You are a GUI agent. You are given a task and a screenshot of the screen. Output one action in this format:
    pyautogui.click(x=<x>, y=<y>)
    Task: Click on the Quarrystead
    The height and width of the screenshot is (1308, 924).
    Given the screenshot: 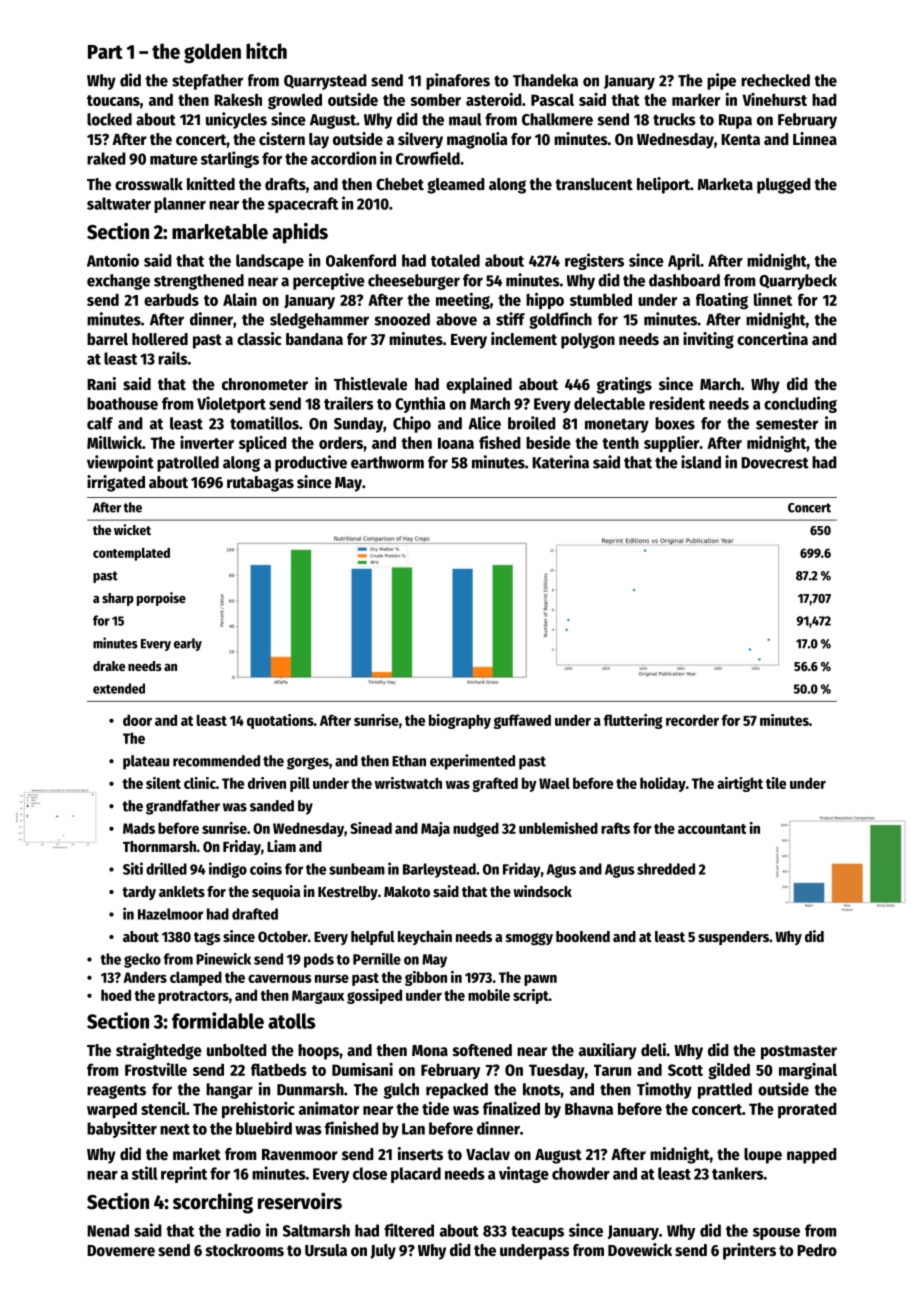 What is the action you would take?
    pyautogui.click(x=325, y=82)
